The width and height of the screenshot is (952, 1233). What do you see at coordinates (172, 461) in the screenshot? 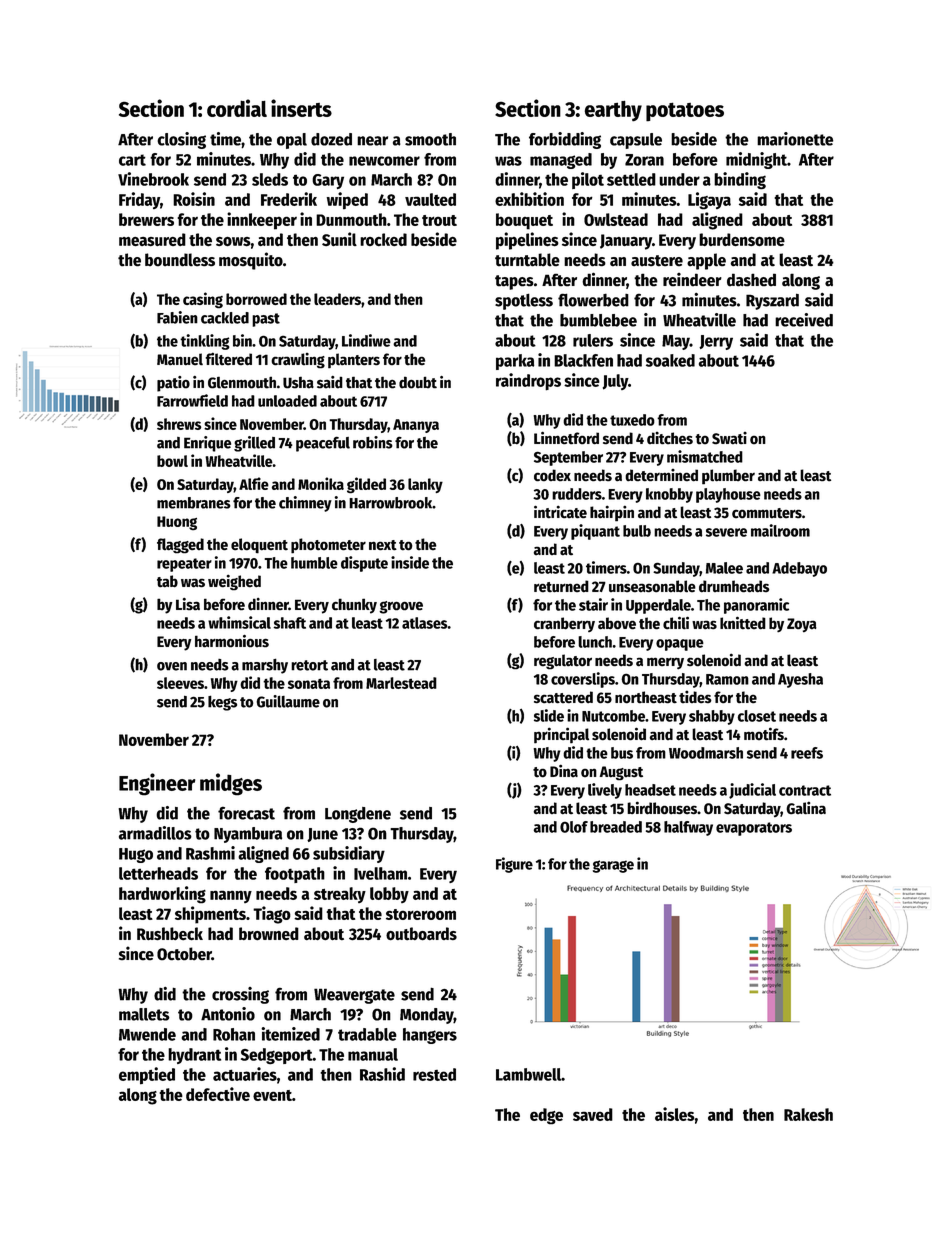
I see `bowl` at bounding box center [172, 461].
